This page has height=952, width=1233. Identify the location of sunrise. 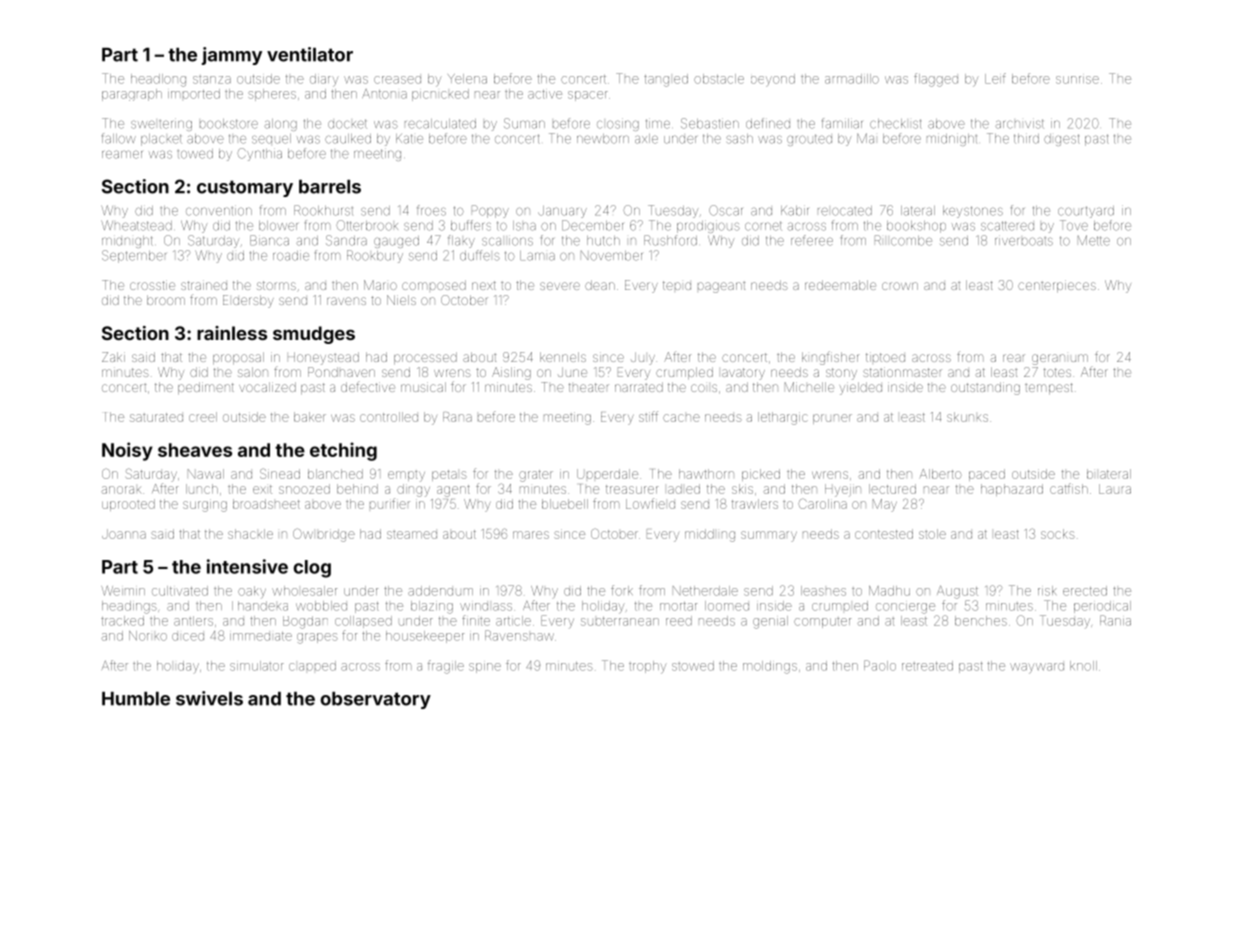
(1077, 80).
